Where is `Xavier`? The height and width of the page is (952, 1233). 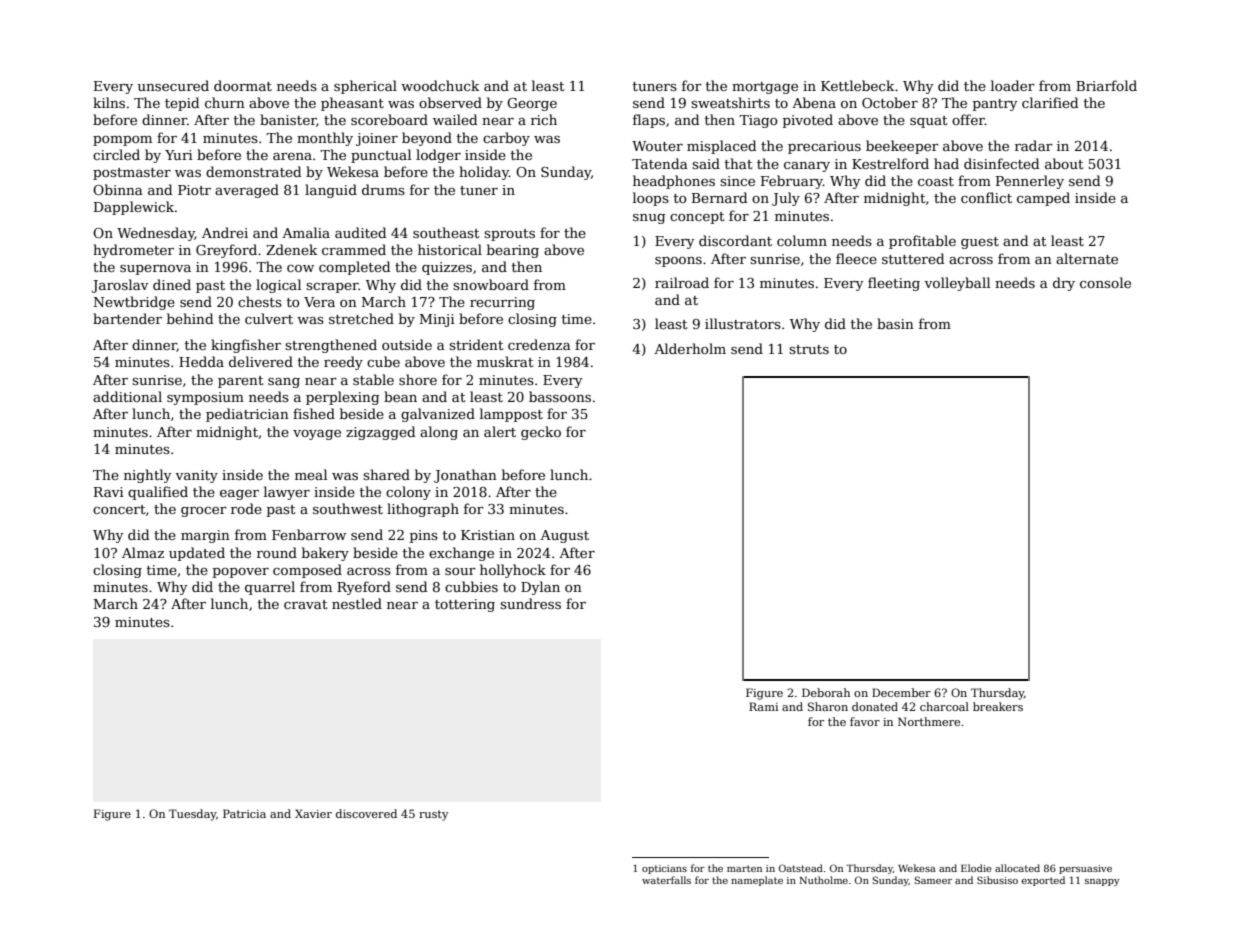 Xavier is located at coordinates (313, 813).
